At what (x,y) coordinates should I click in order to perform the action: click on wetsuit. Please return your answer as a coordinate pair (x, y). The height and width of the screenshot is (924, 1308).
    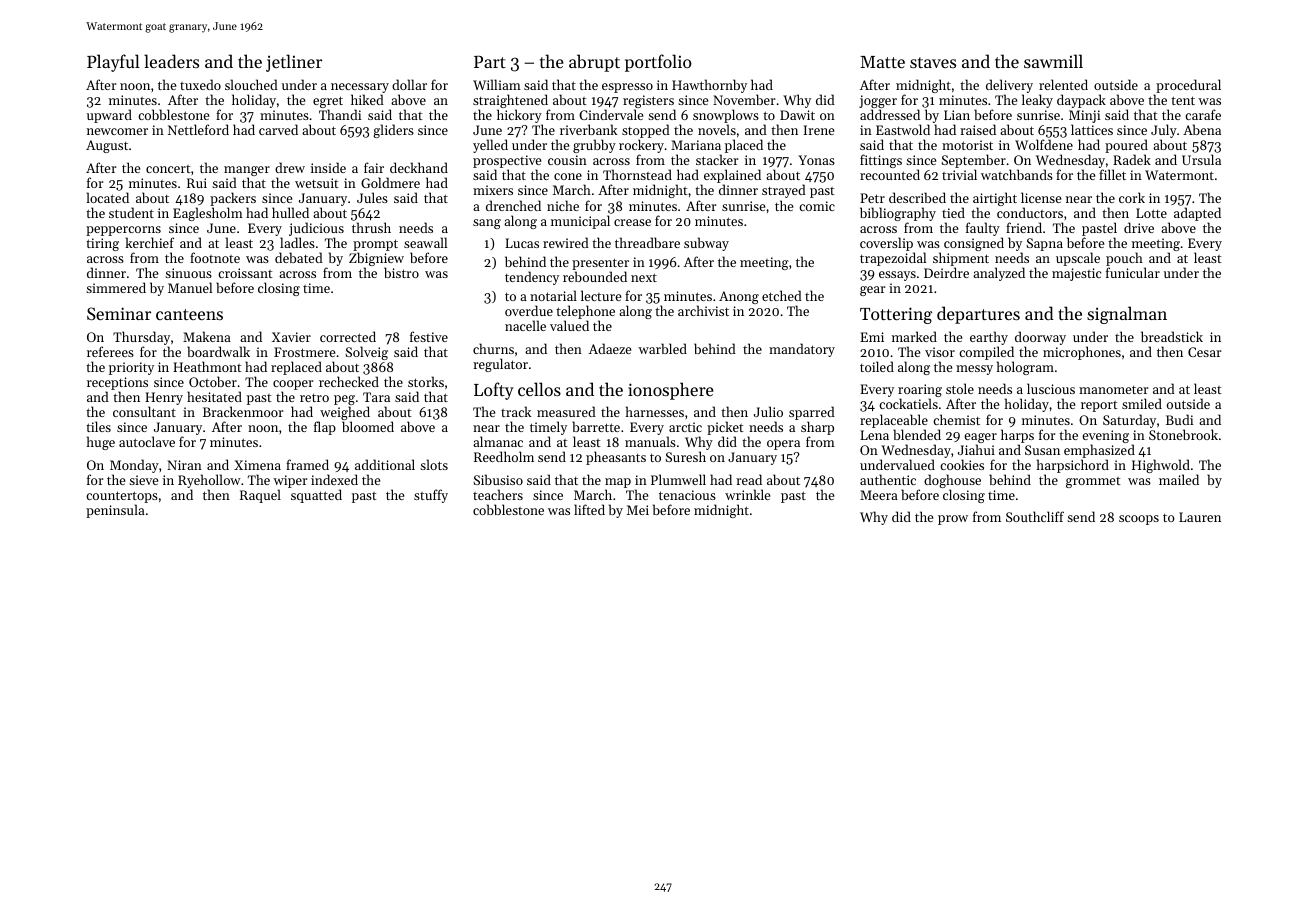
    Looking at the image, I should click on (317, 183).
